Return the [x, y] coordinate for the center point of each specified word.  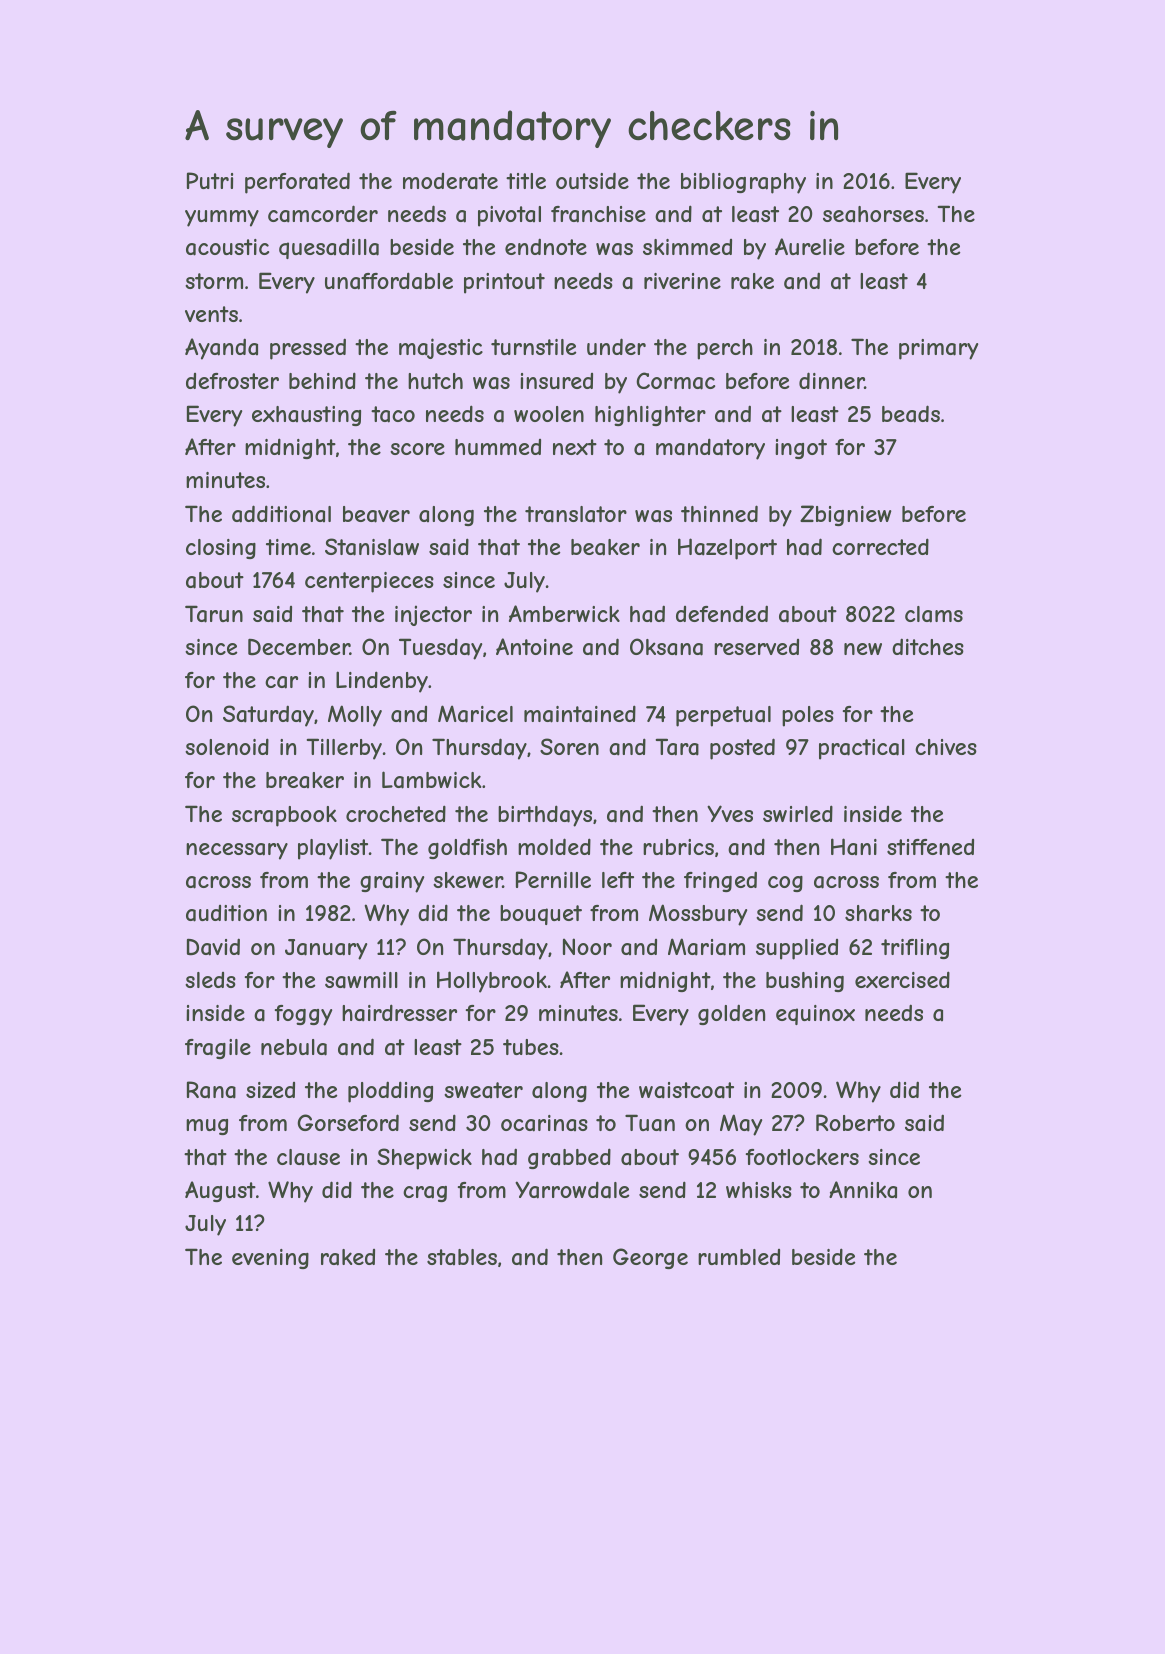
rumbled [739, 1257]
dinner [832, 380]
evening [270, 1259]
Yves [730, 813]
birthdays [545, 816]
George [650, 1258]
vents [211, 314]
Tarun [214, 614]
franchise [598, 214]
